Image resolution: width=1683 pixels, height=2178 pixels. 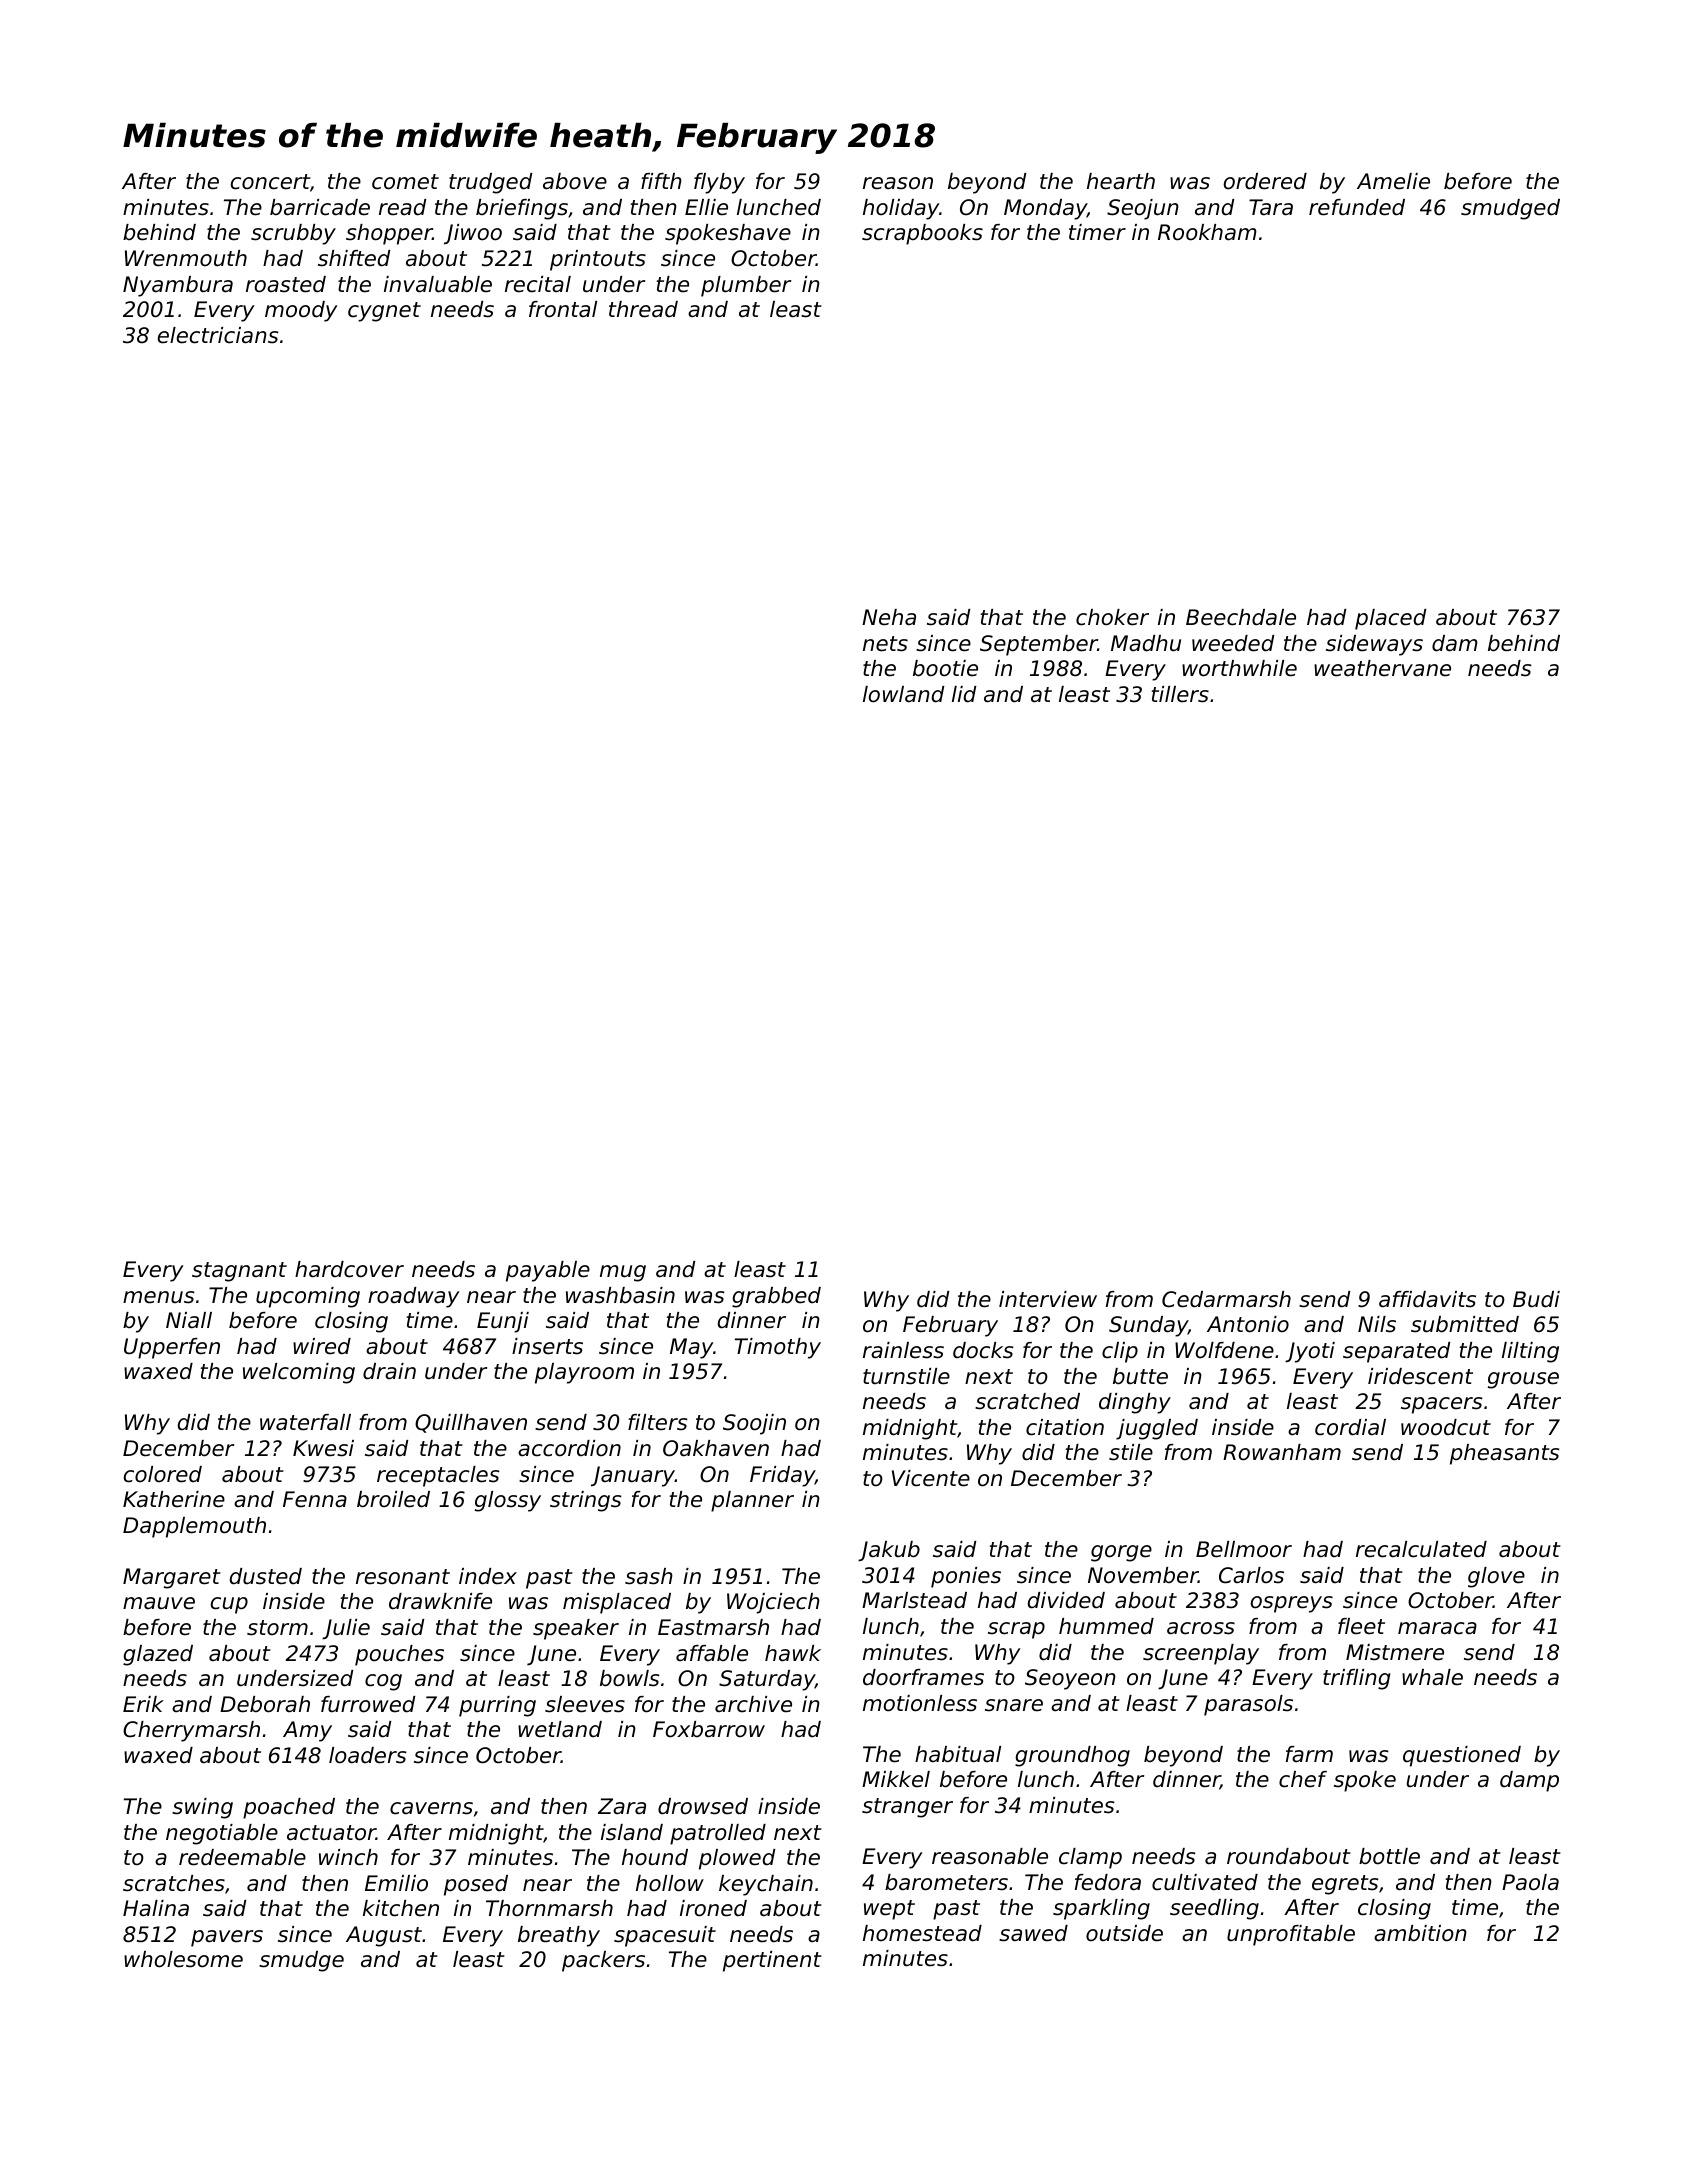 I want to click on Soojin, so click(x=754, y=1424).
